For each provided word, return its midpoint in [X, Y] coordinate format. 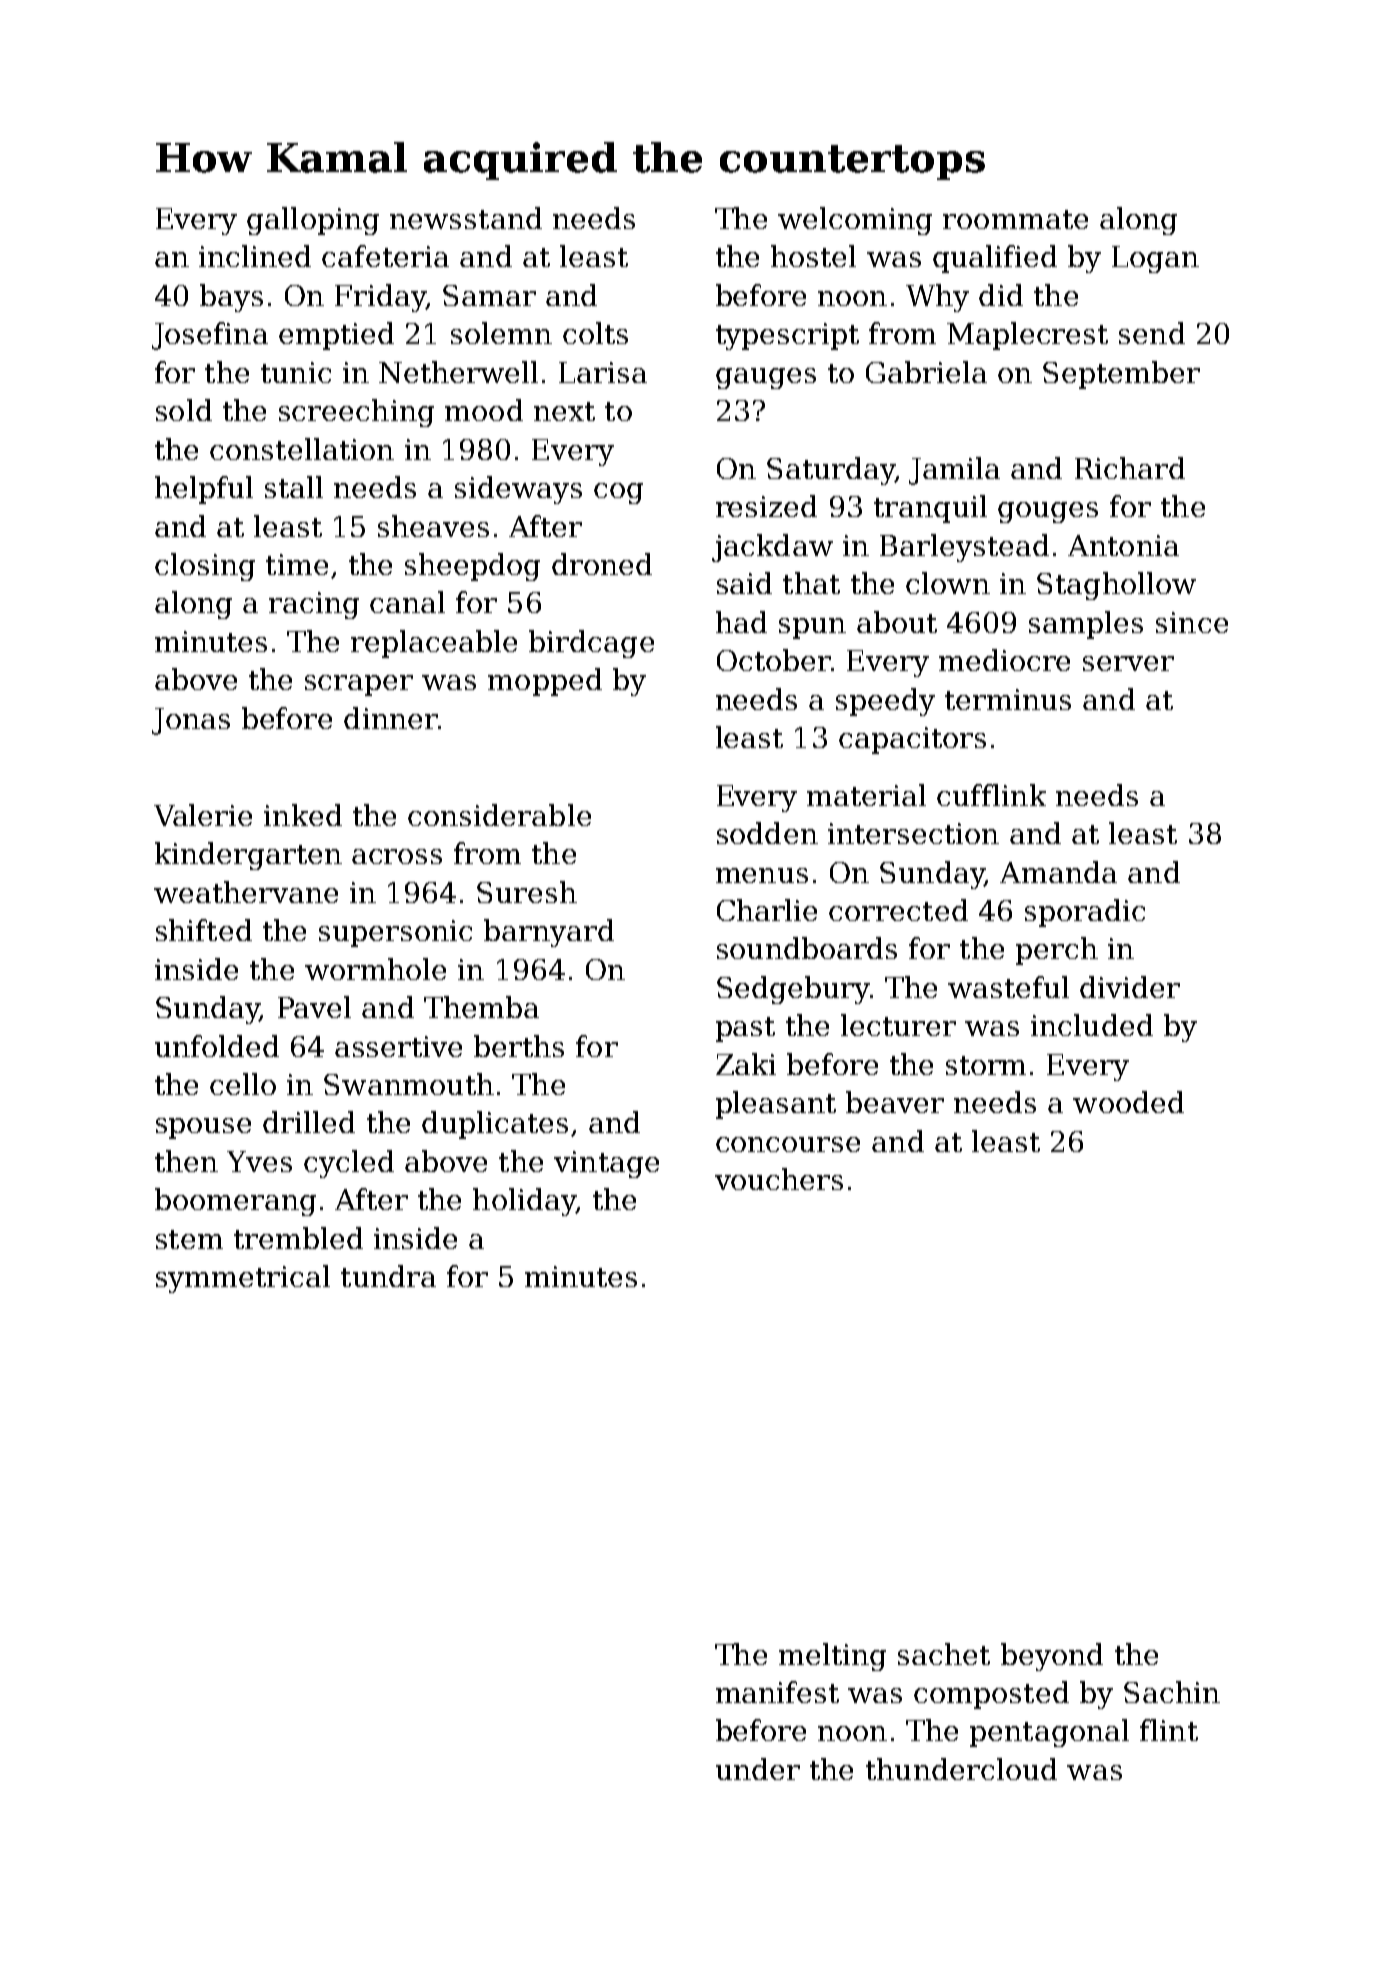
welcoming [855, 221]
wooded [1128, 1102]
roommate [1015, 219]
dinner [391, 718]
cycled [349, 1164]
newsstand [466, 218]
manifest [777, 1692]
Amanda [1058, 872]
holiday [524, 1202]
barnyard [549, 933]
